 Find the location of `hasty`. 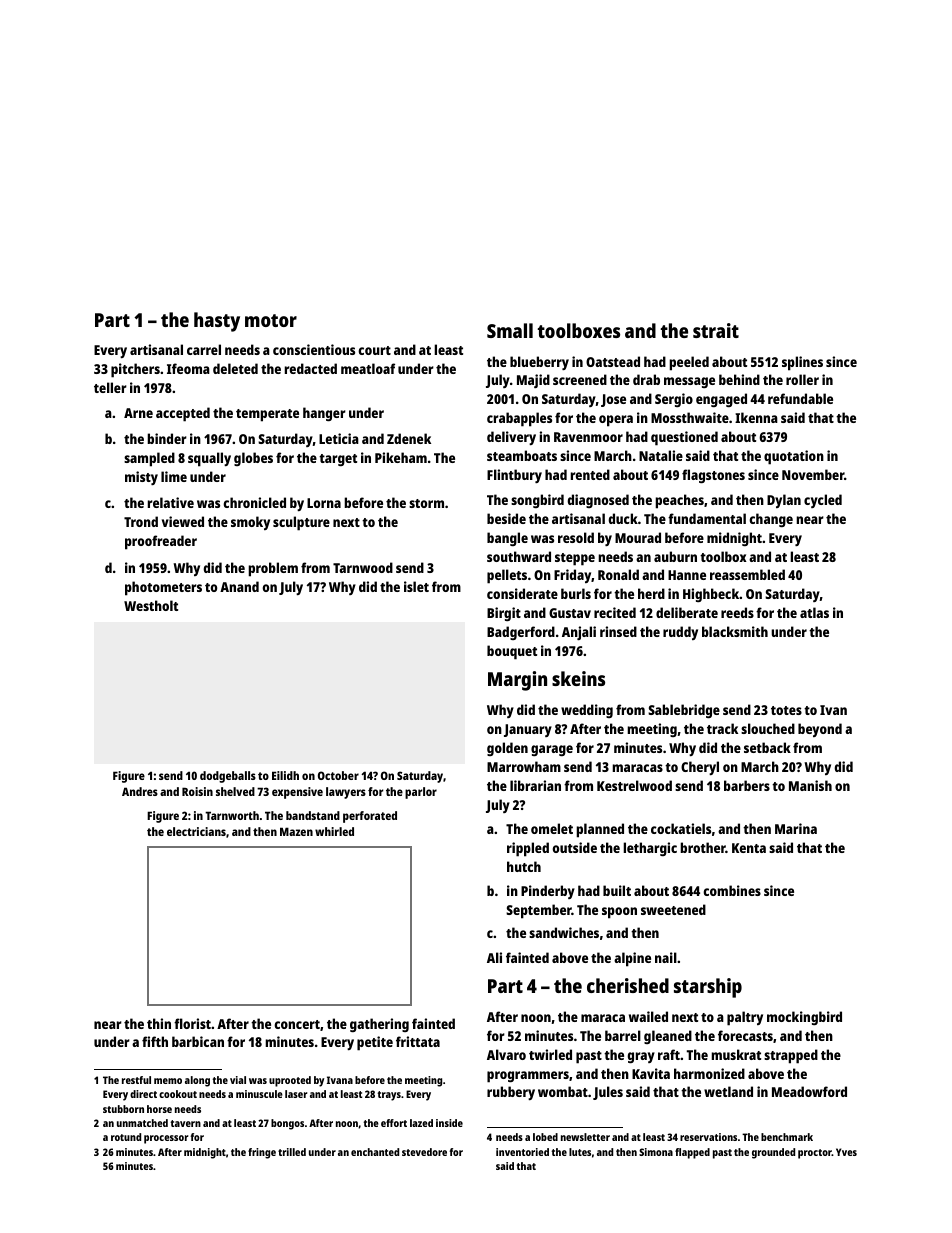

hasty is located at coordinates (217, 322).
